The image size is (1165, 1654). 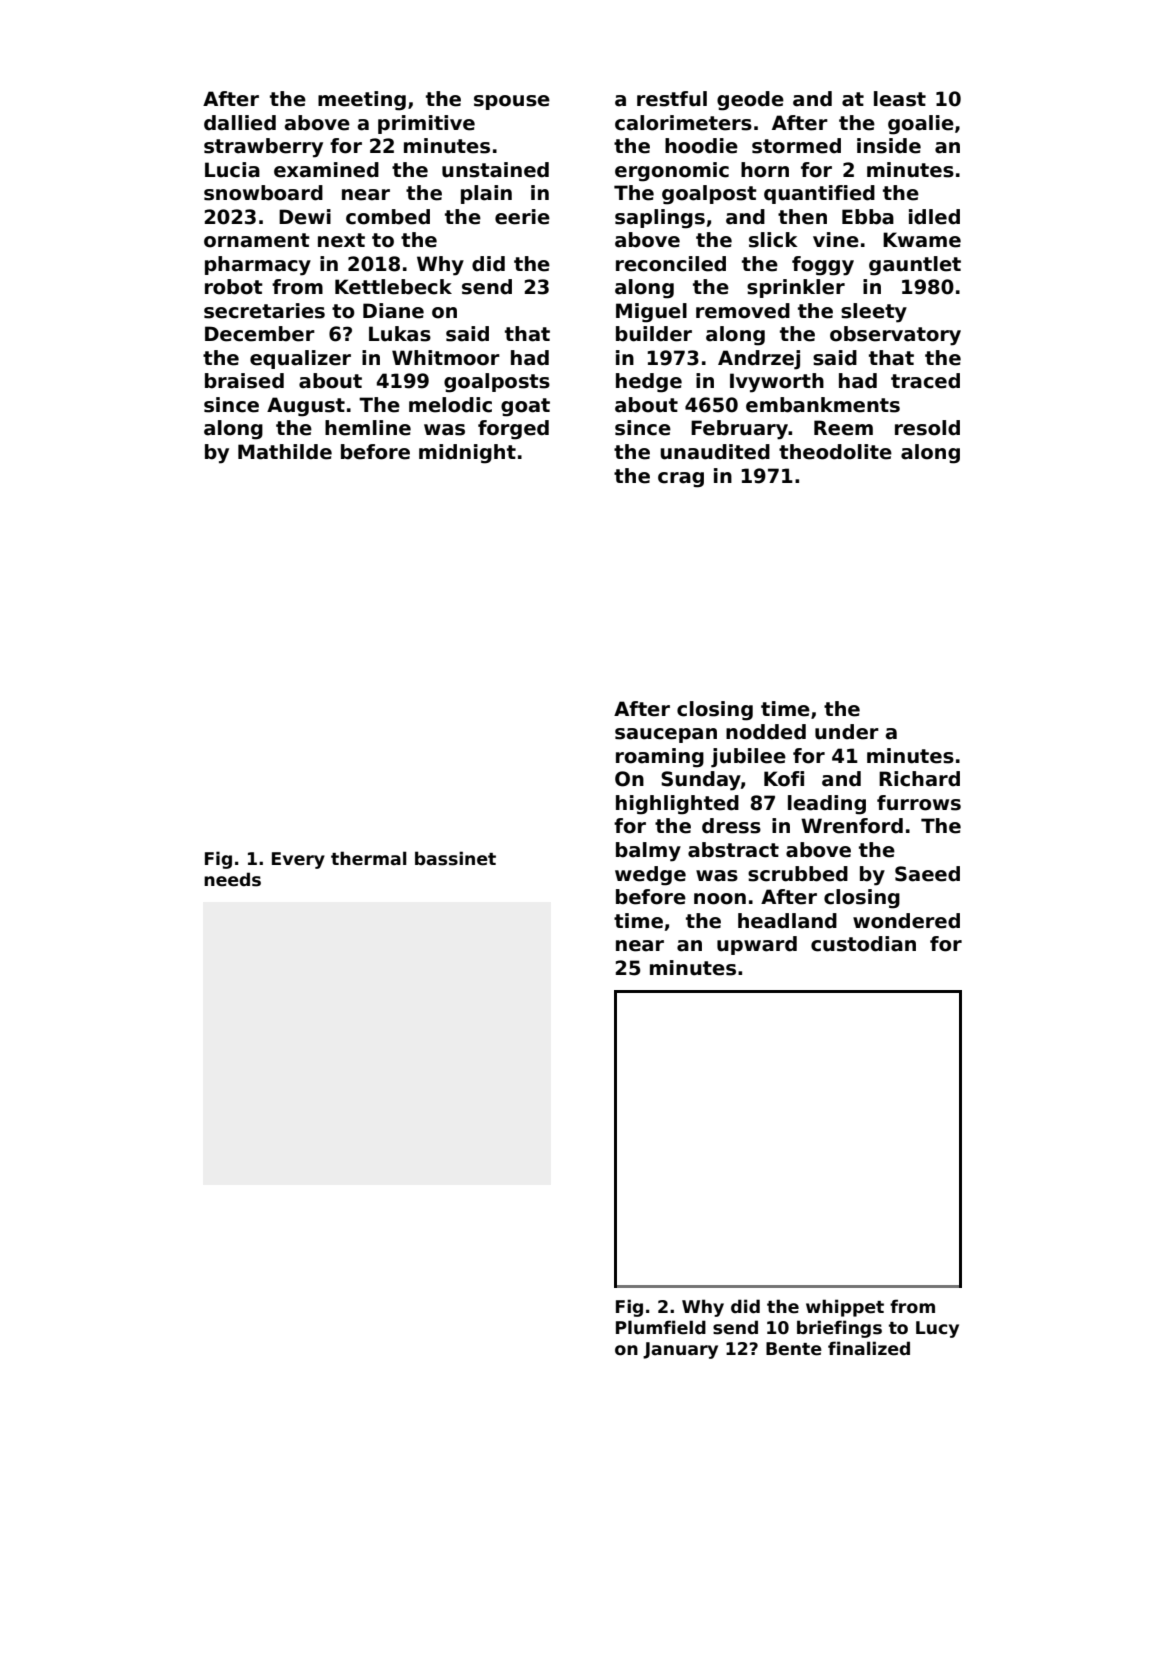 What do you see at coordinates (467, 454) in the page?
I see `midnight` at bounding box center [467, 454].
